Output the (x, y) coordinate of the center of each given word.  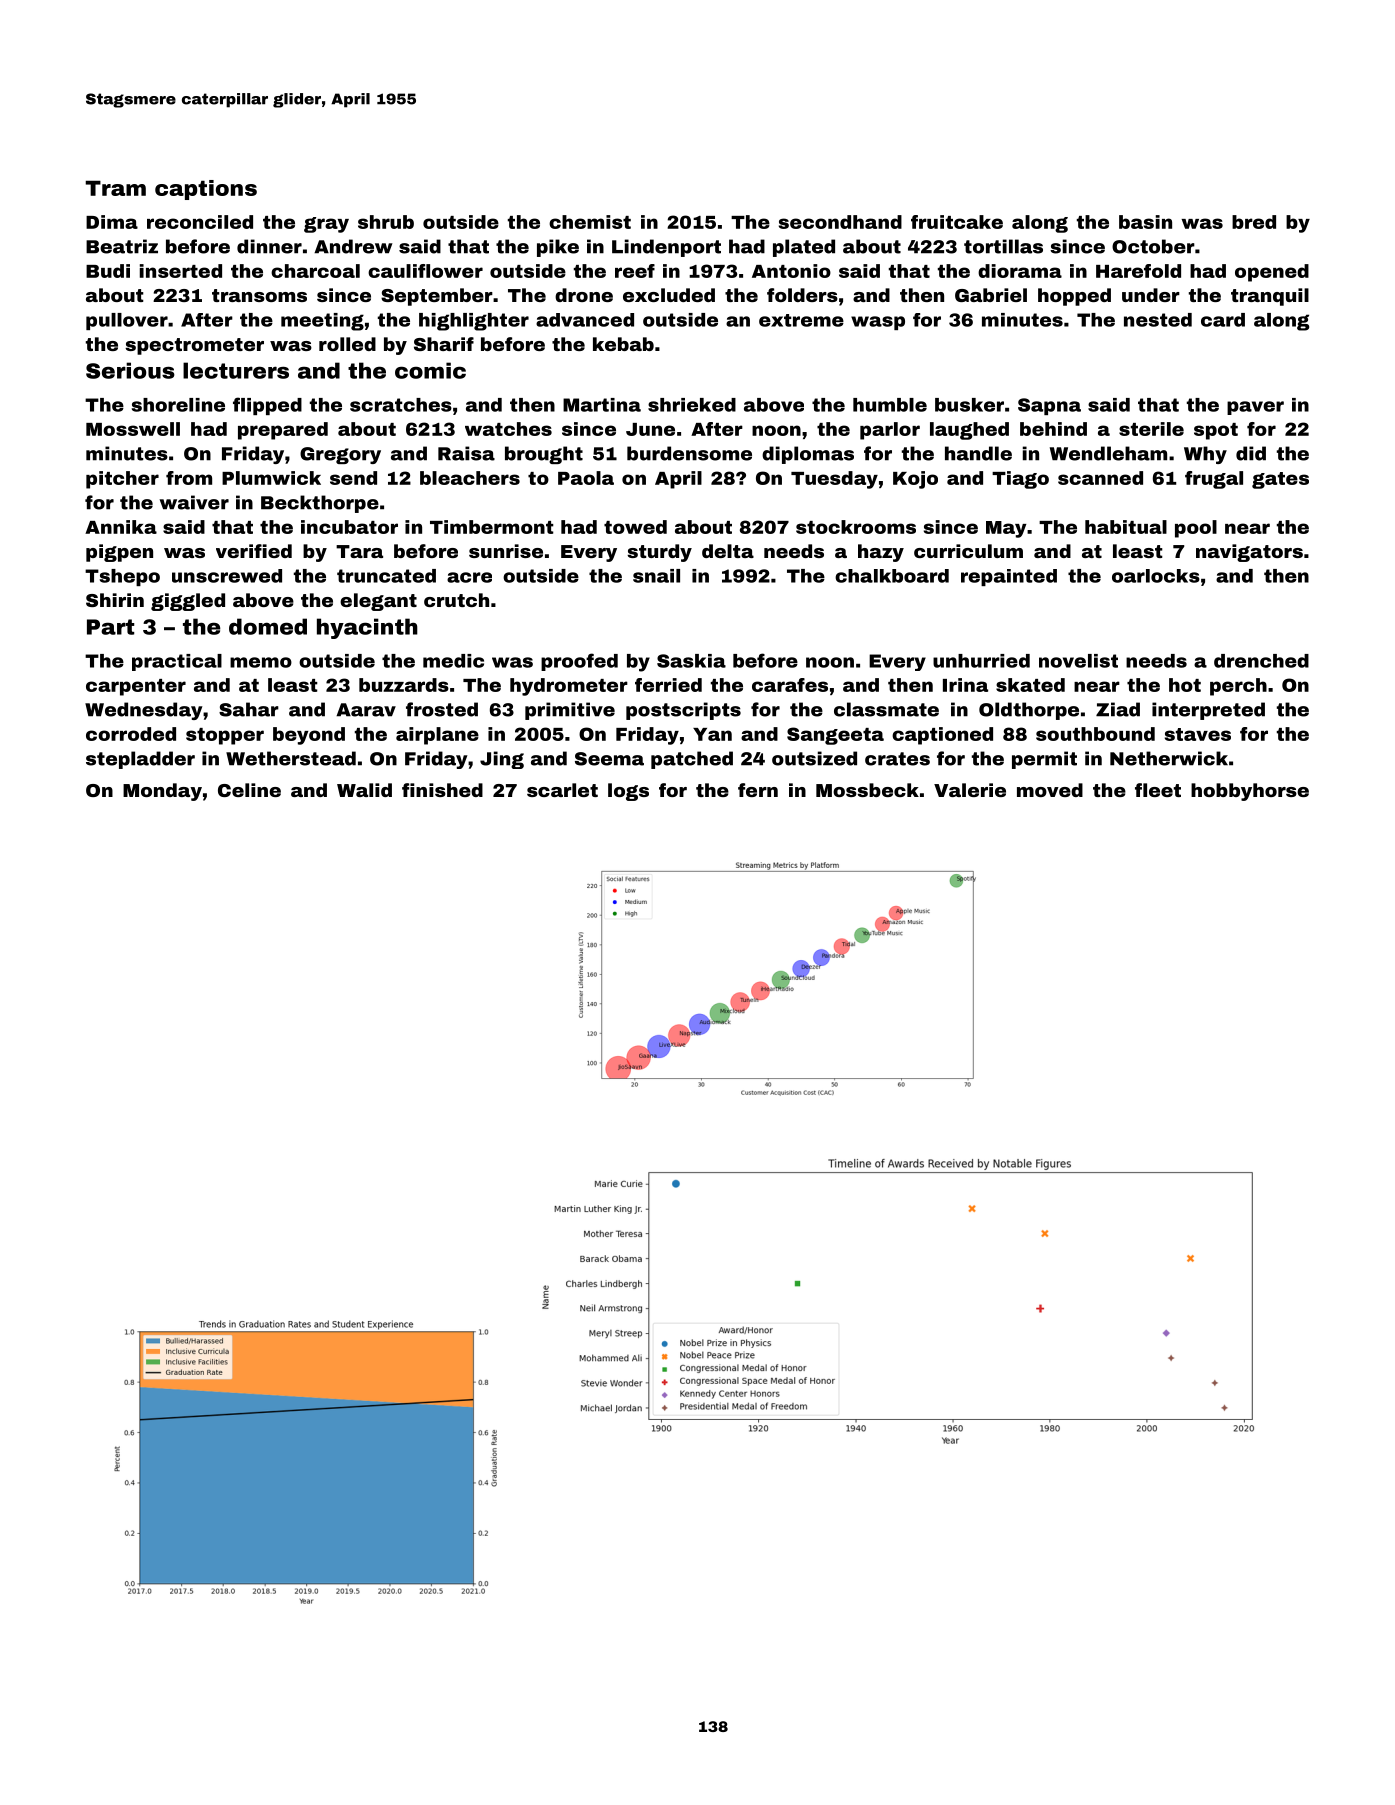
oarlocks (1156, 576)
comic (430, 370)
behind (1053, 429)
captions (206, 190)
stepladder (140, 760)
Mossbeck (867, 790)
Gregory (340, 455)
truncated (386, 576)
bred (1254, 222)
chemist (590, 222)
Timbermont (492, 527)
